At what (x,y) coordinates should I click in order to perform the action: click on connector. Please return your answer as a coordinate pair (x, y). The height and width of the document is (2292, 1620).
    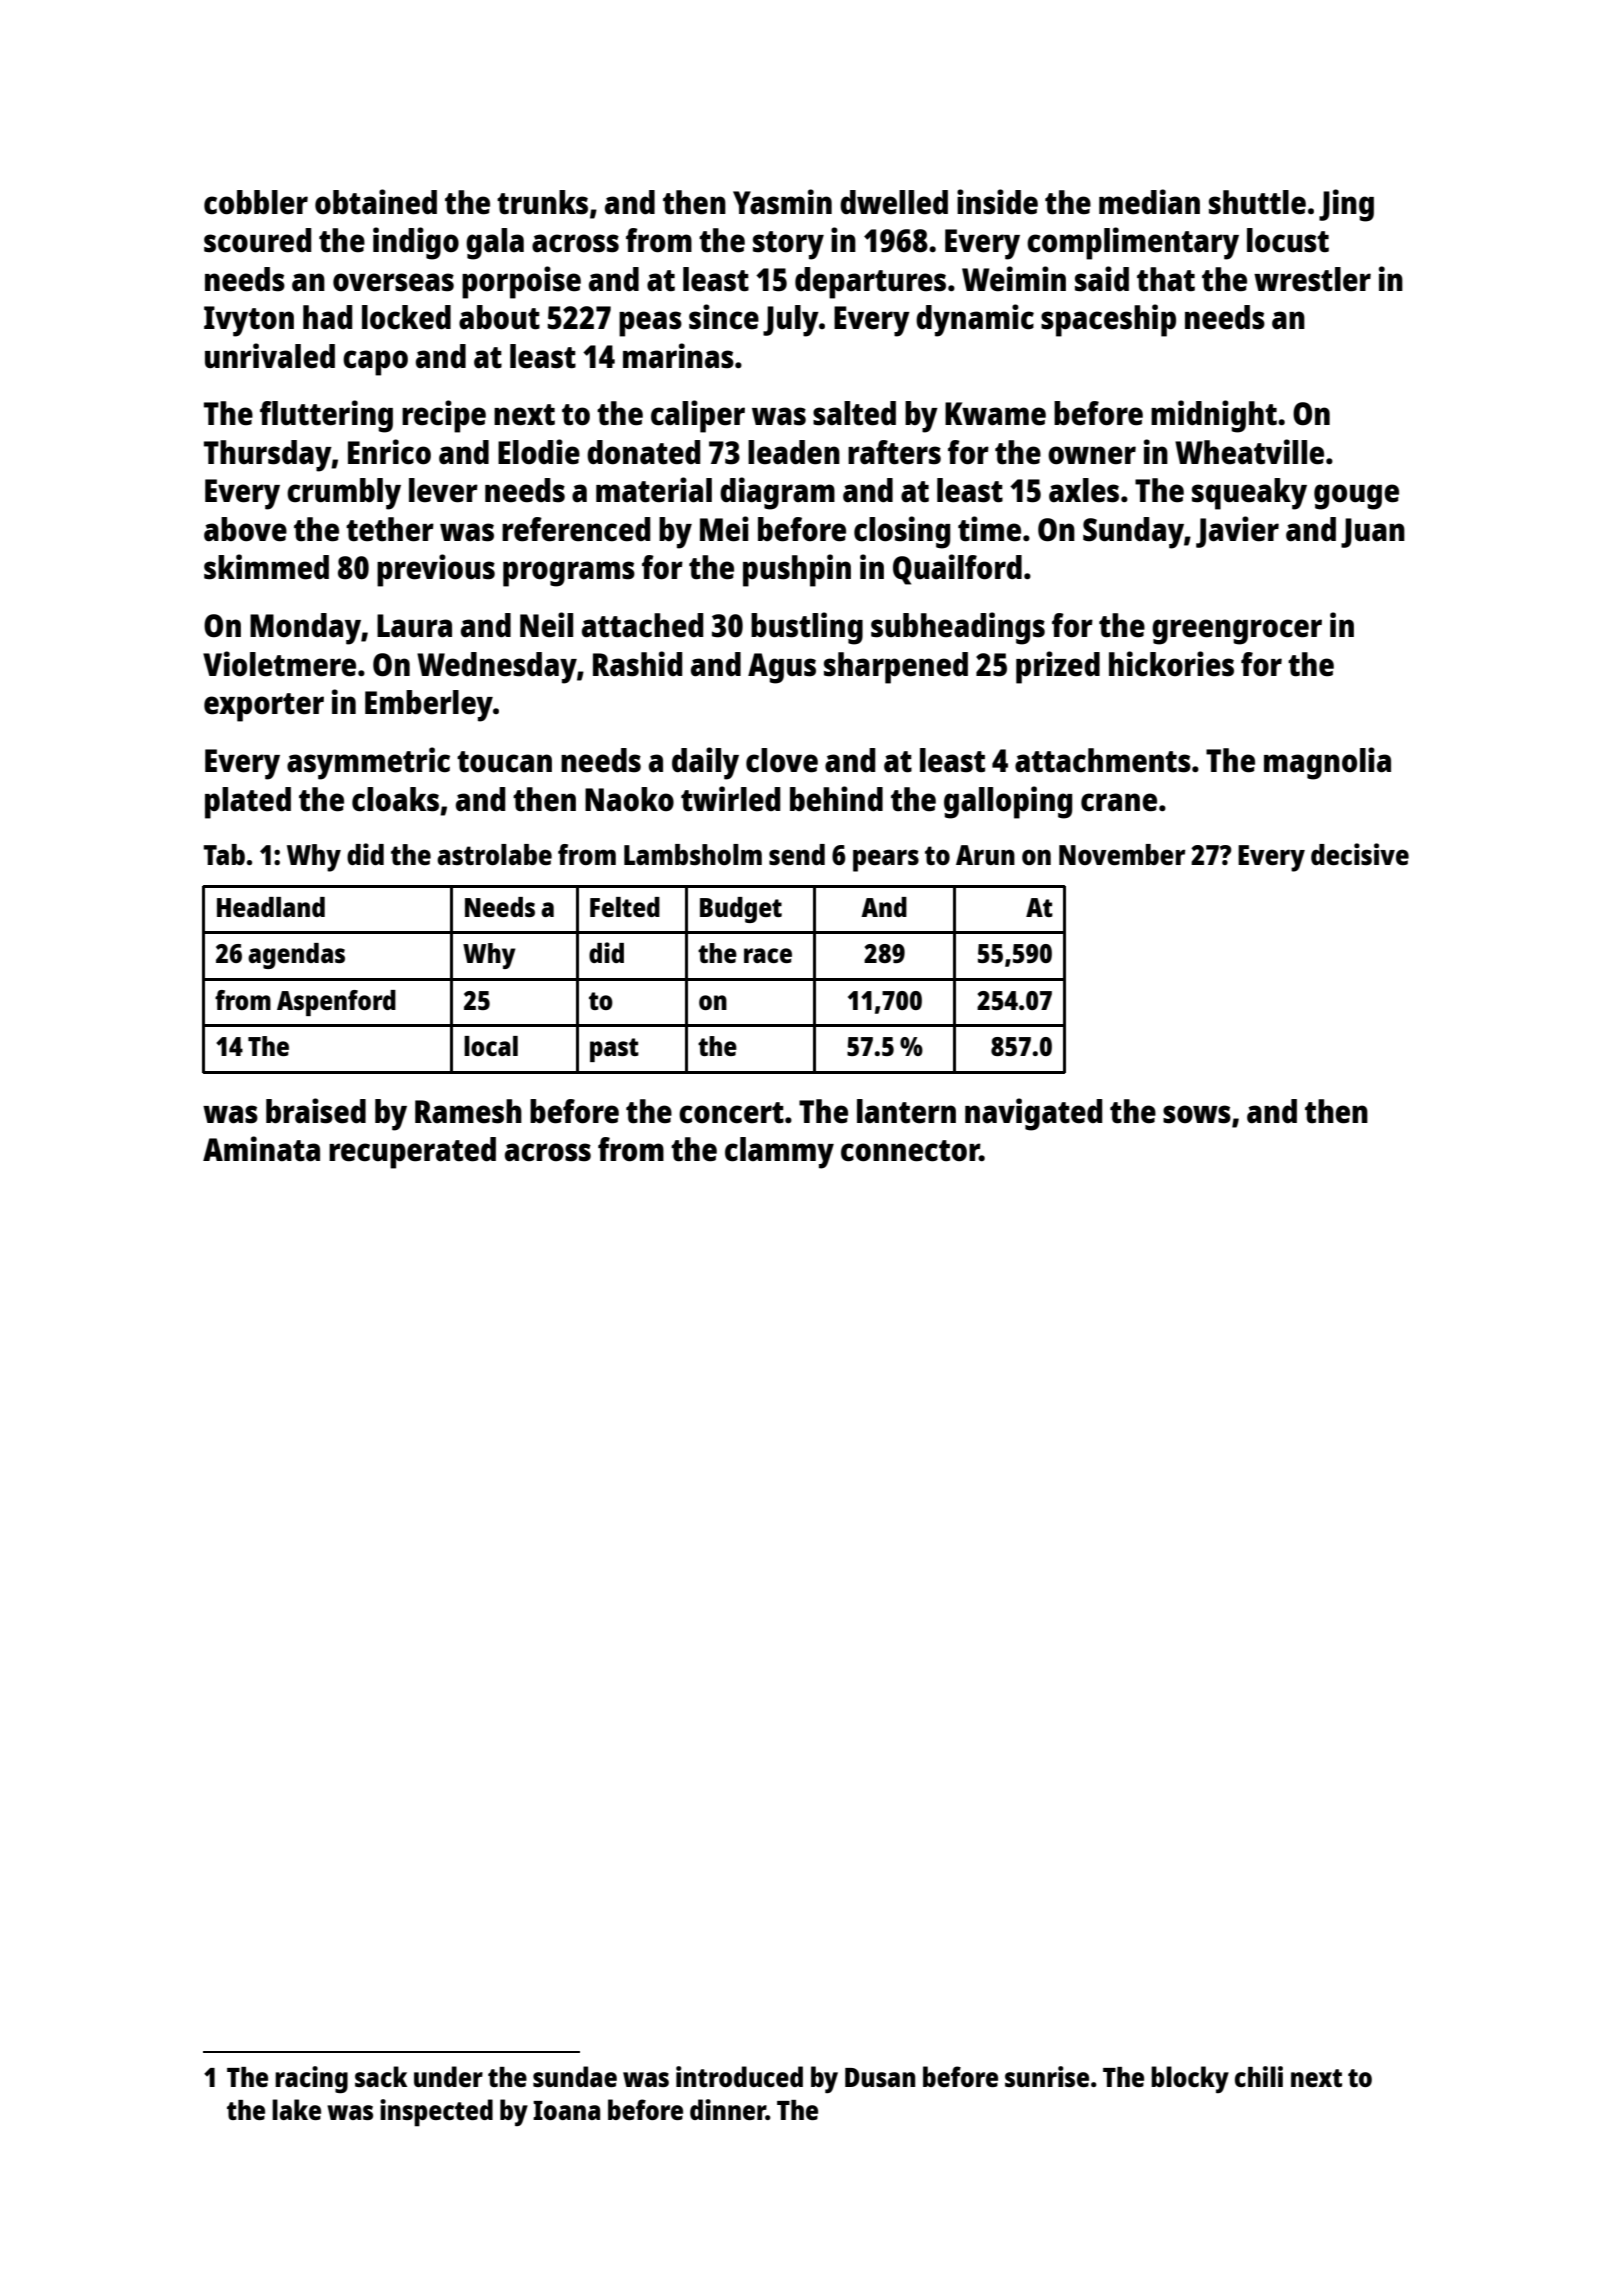
    Looking at the image, I should click on (910, 1151).
